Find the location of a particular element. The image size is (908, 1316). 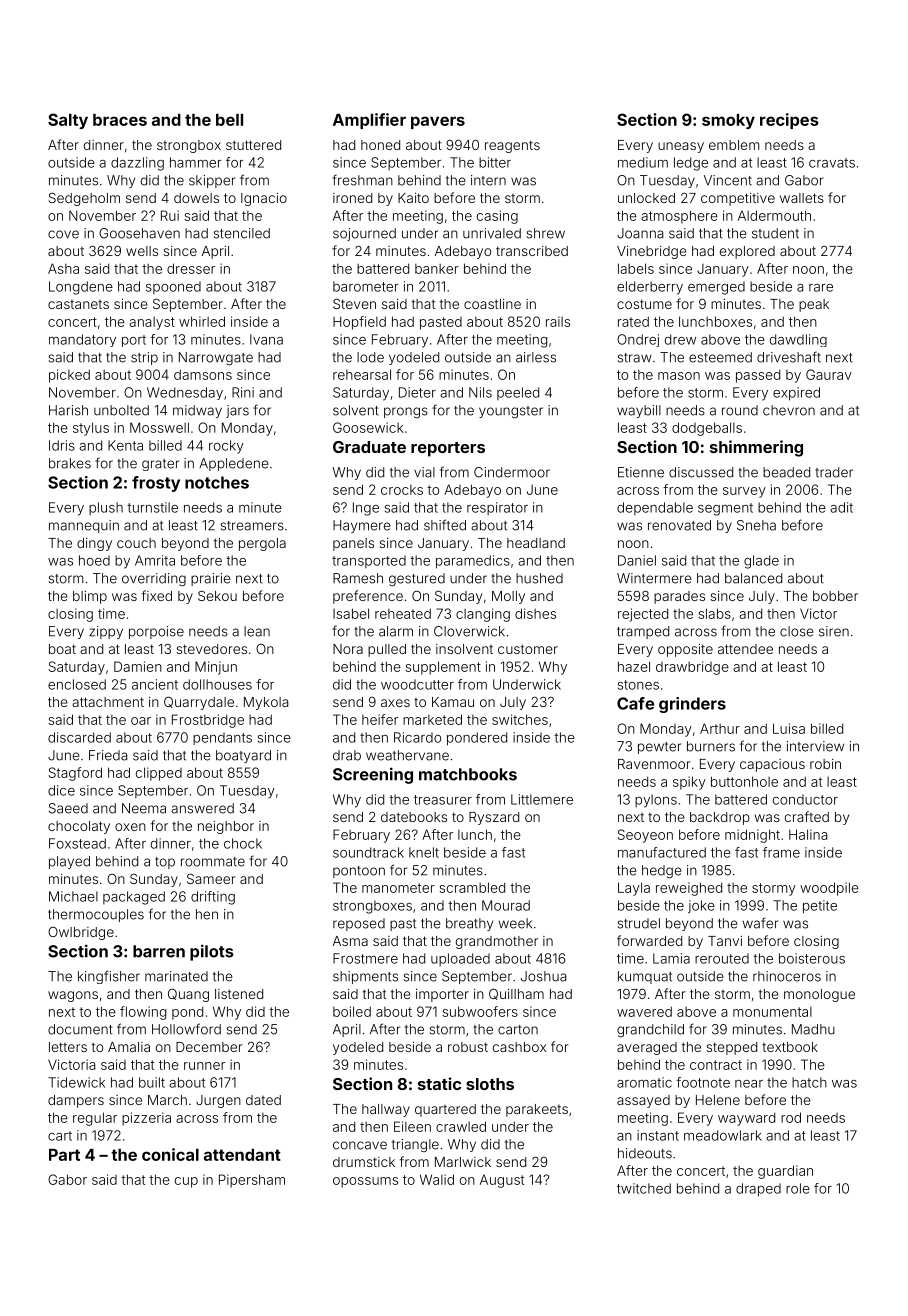

crafted is located at coordinates (807, 816).
